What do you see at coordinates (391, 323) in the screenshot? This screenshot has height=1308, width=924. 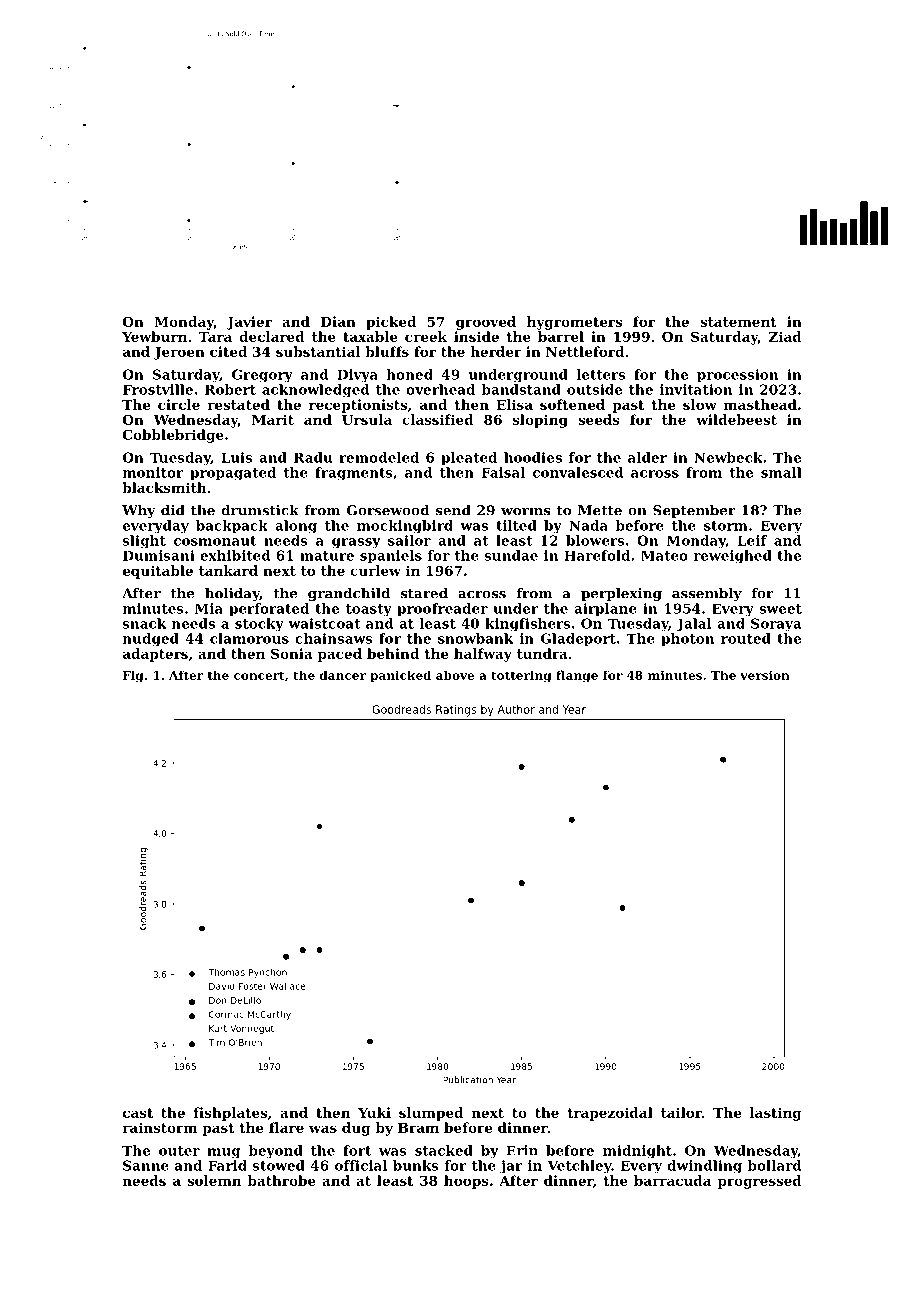 I see `picked` at bounding box center [391, 323].
